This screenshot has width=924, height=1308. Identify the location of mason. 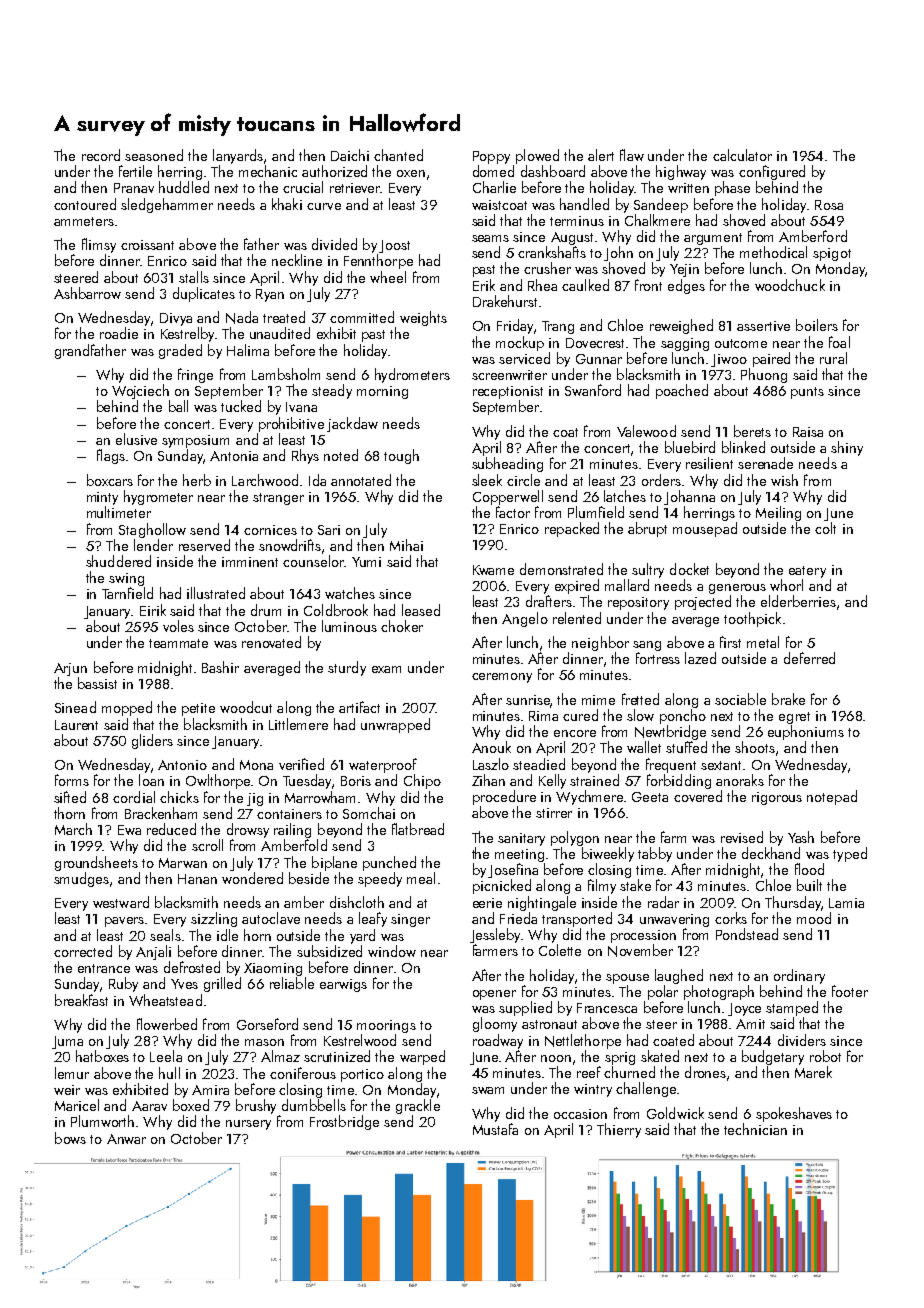
(264, 1042).
